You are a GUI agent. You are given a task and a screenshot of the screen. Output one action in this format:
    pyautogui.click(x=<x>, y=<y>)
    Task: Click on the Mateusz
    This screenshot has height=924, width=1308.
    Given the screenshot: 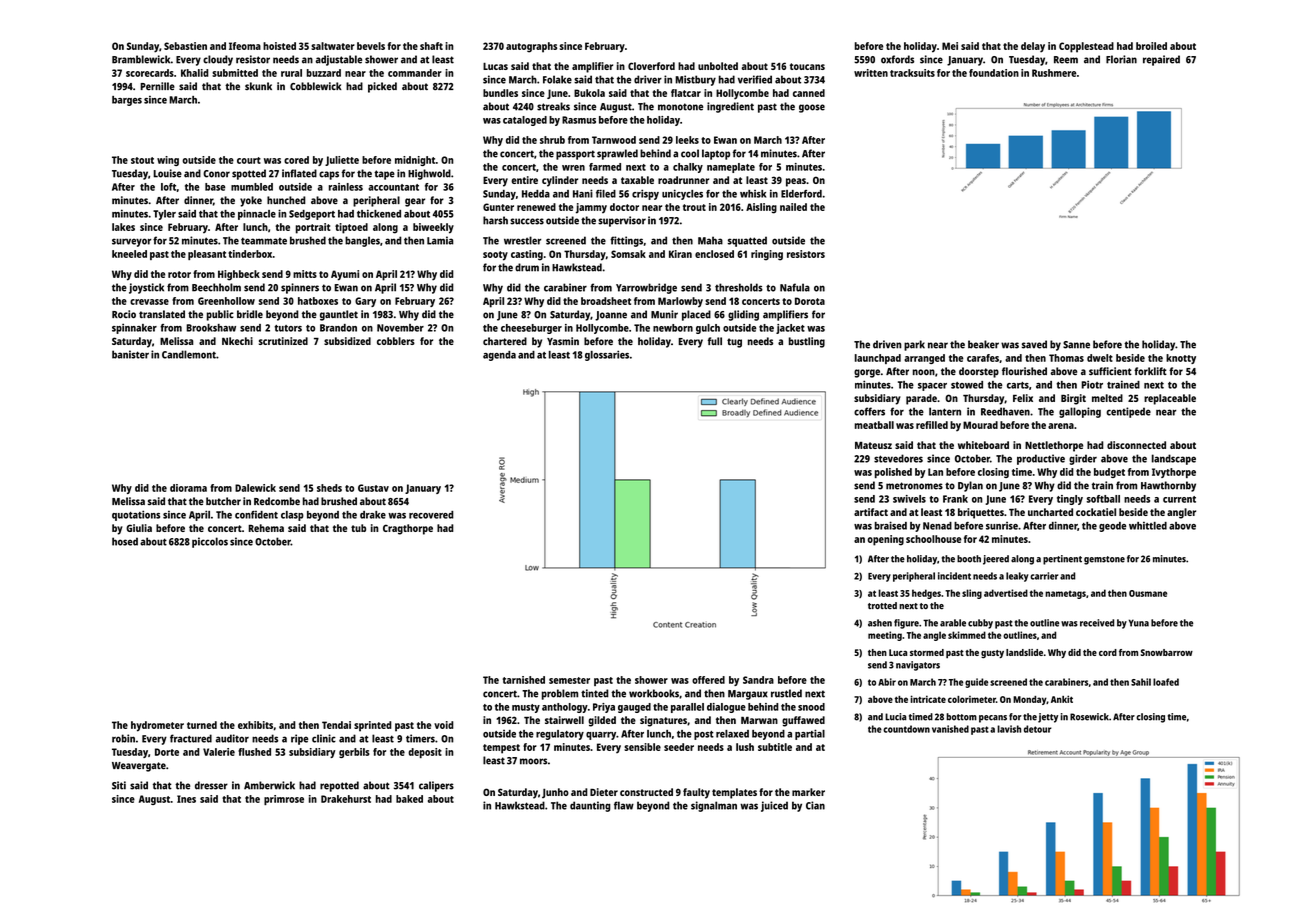 What is the action you would take?
    pyautogui.click(x=873, y=445)
